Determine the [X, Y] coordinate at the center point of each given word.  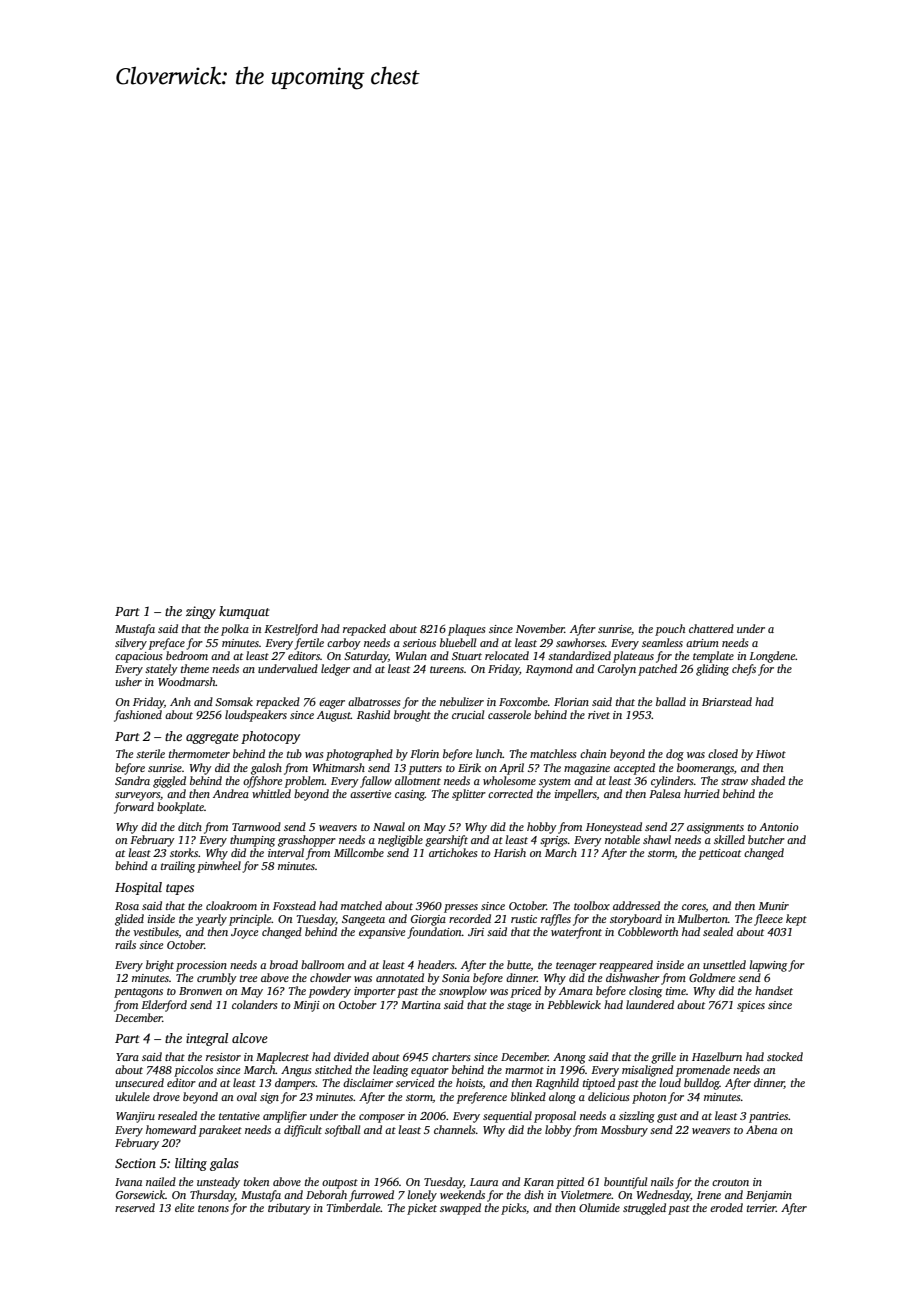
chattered [711, 628]
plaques [466, 630]
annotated [400, 977]
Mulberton [702, 918]
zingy [201, 612]
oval [247, 1096]
